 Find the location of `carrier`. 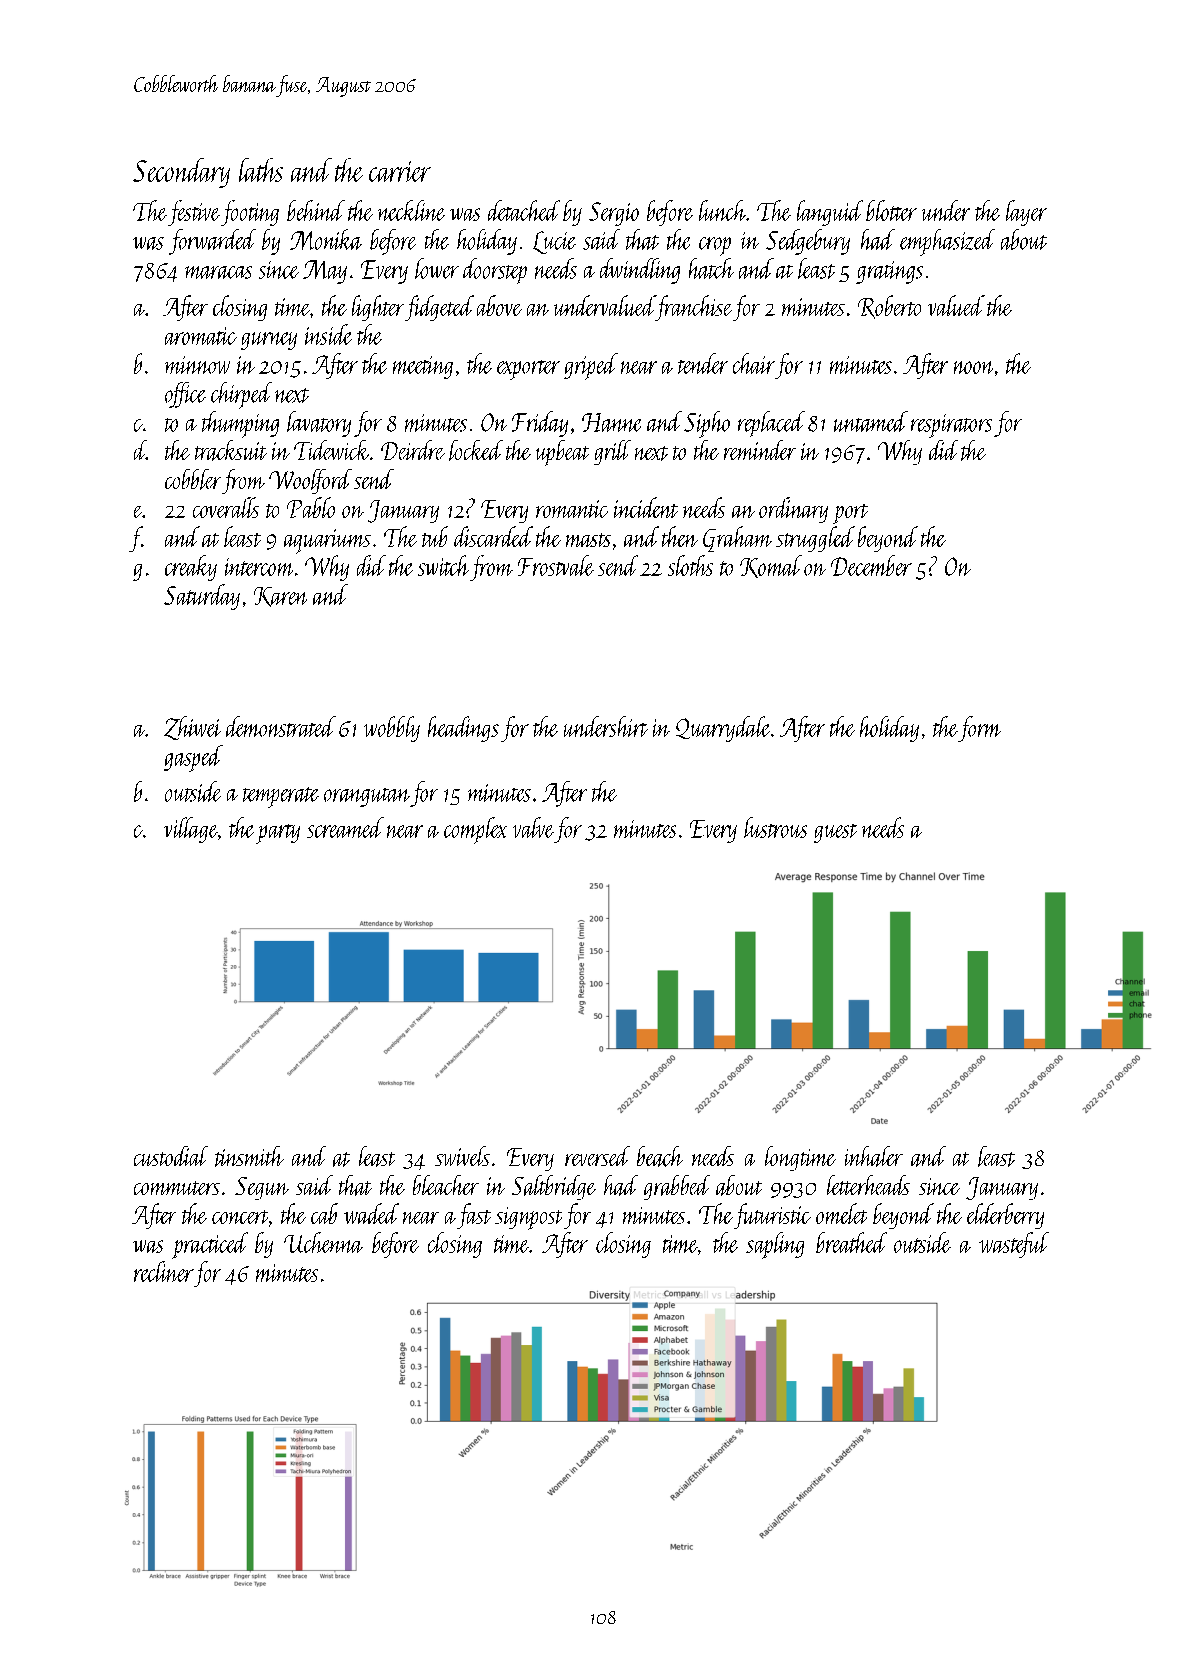

carrier is located at coordinates (400, 171).
